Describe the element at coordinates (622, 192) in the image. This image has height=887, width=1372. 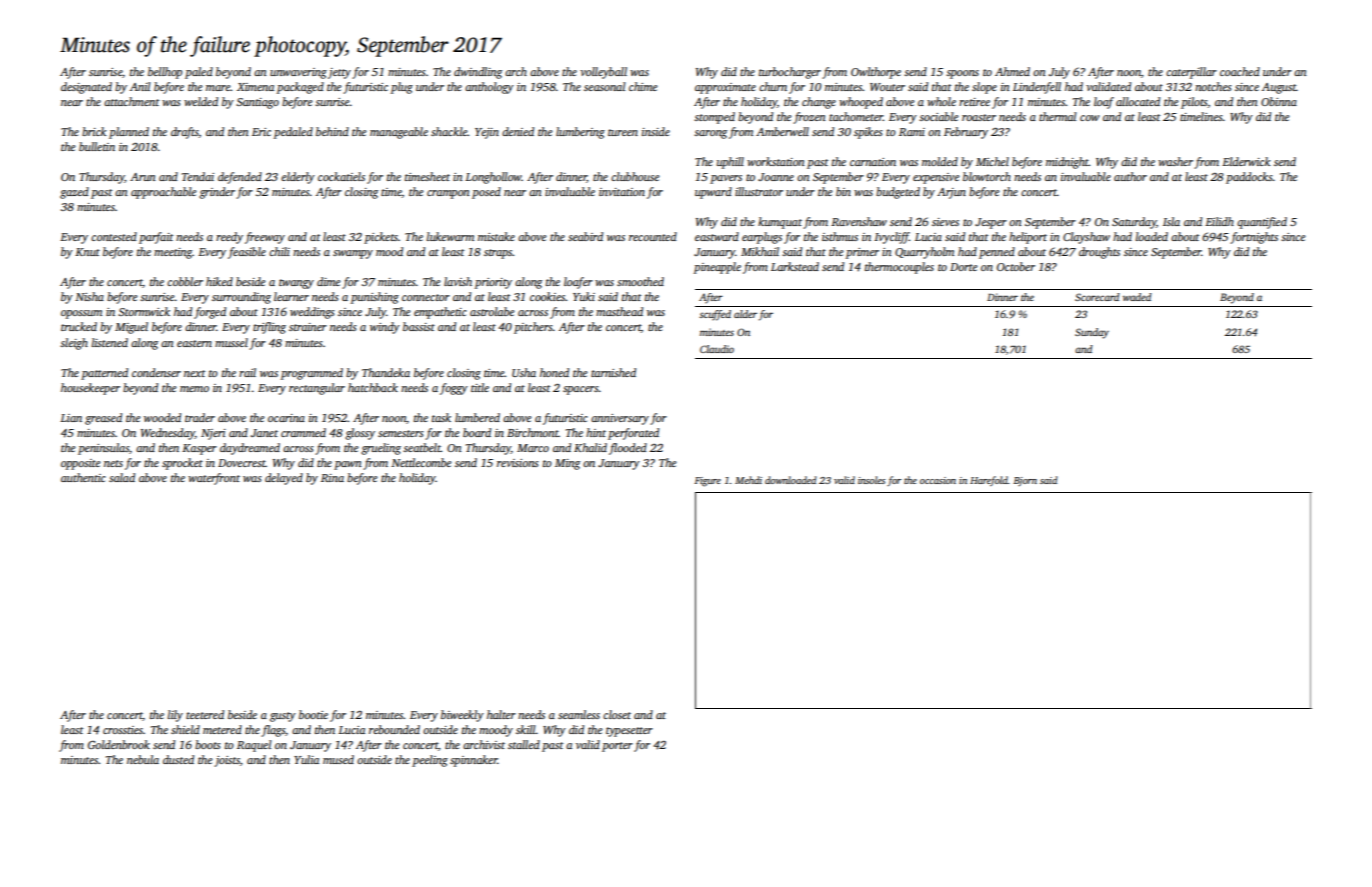
I see `invitation` at that location.
